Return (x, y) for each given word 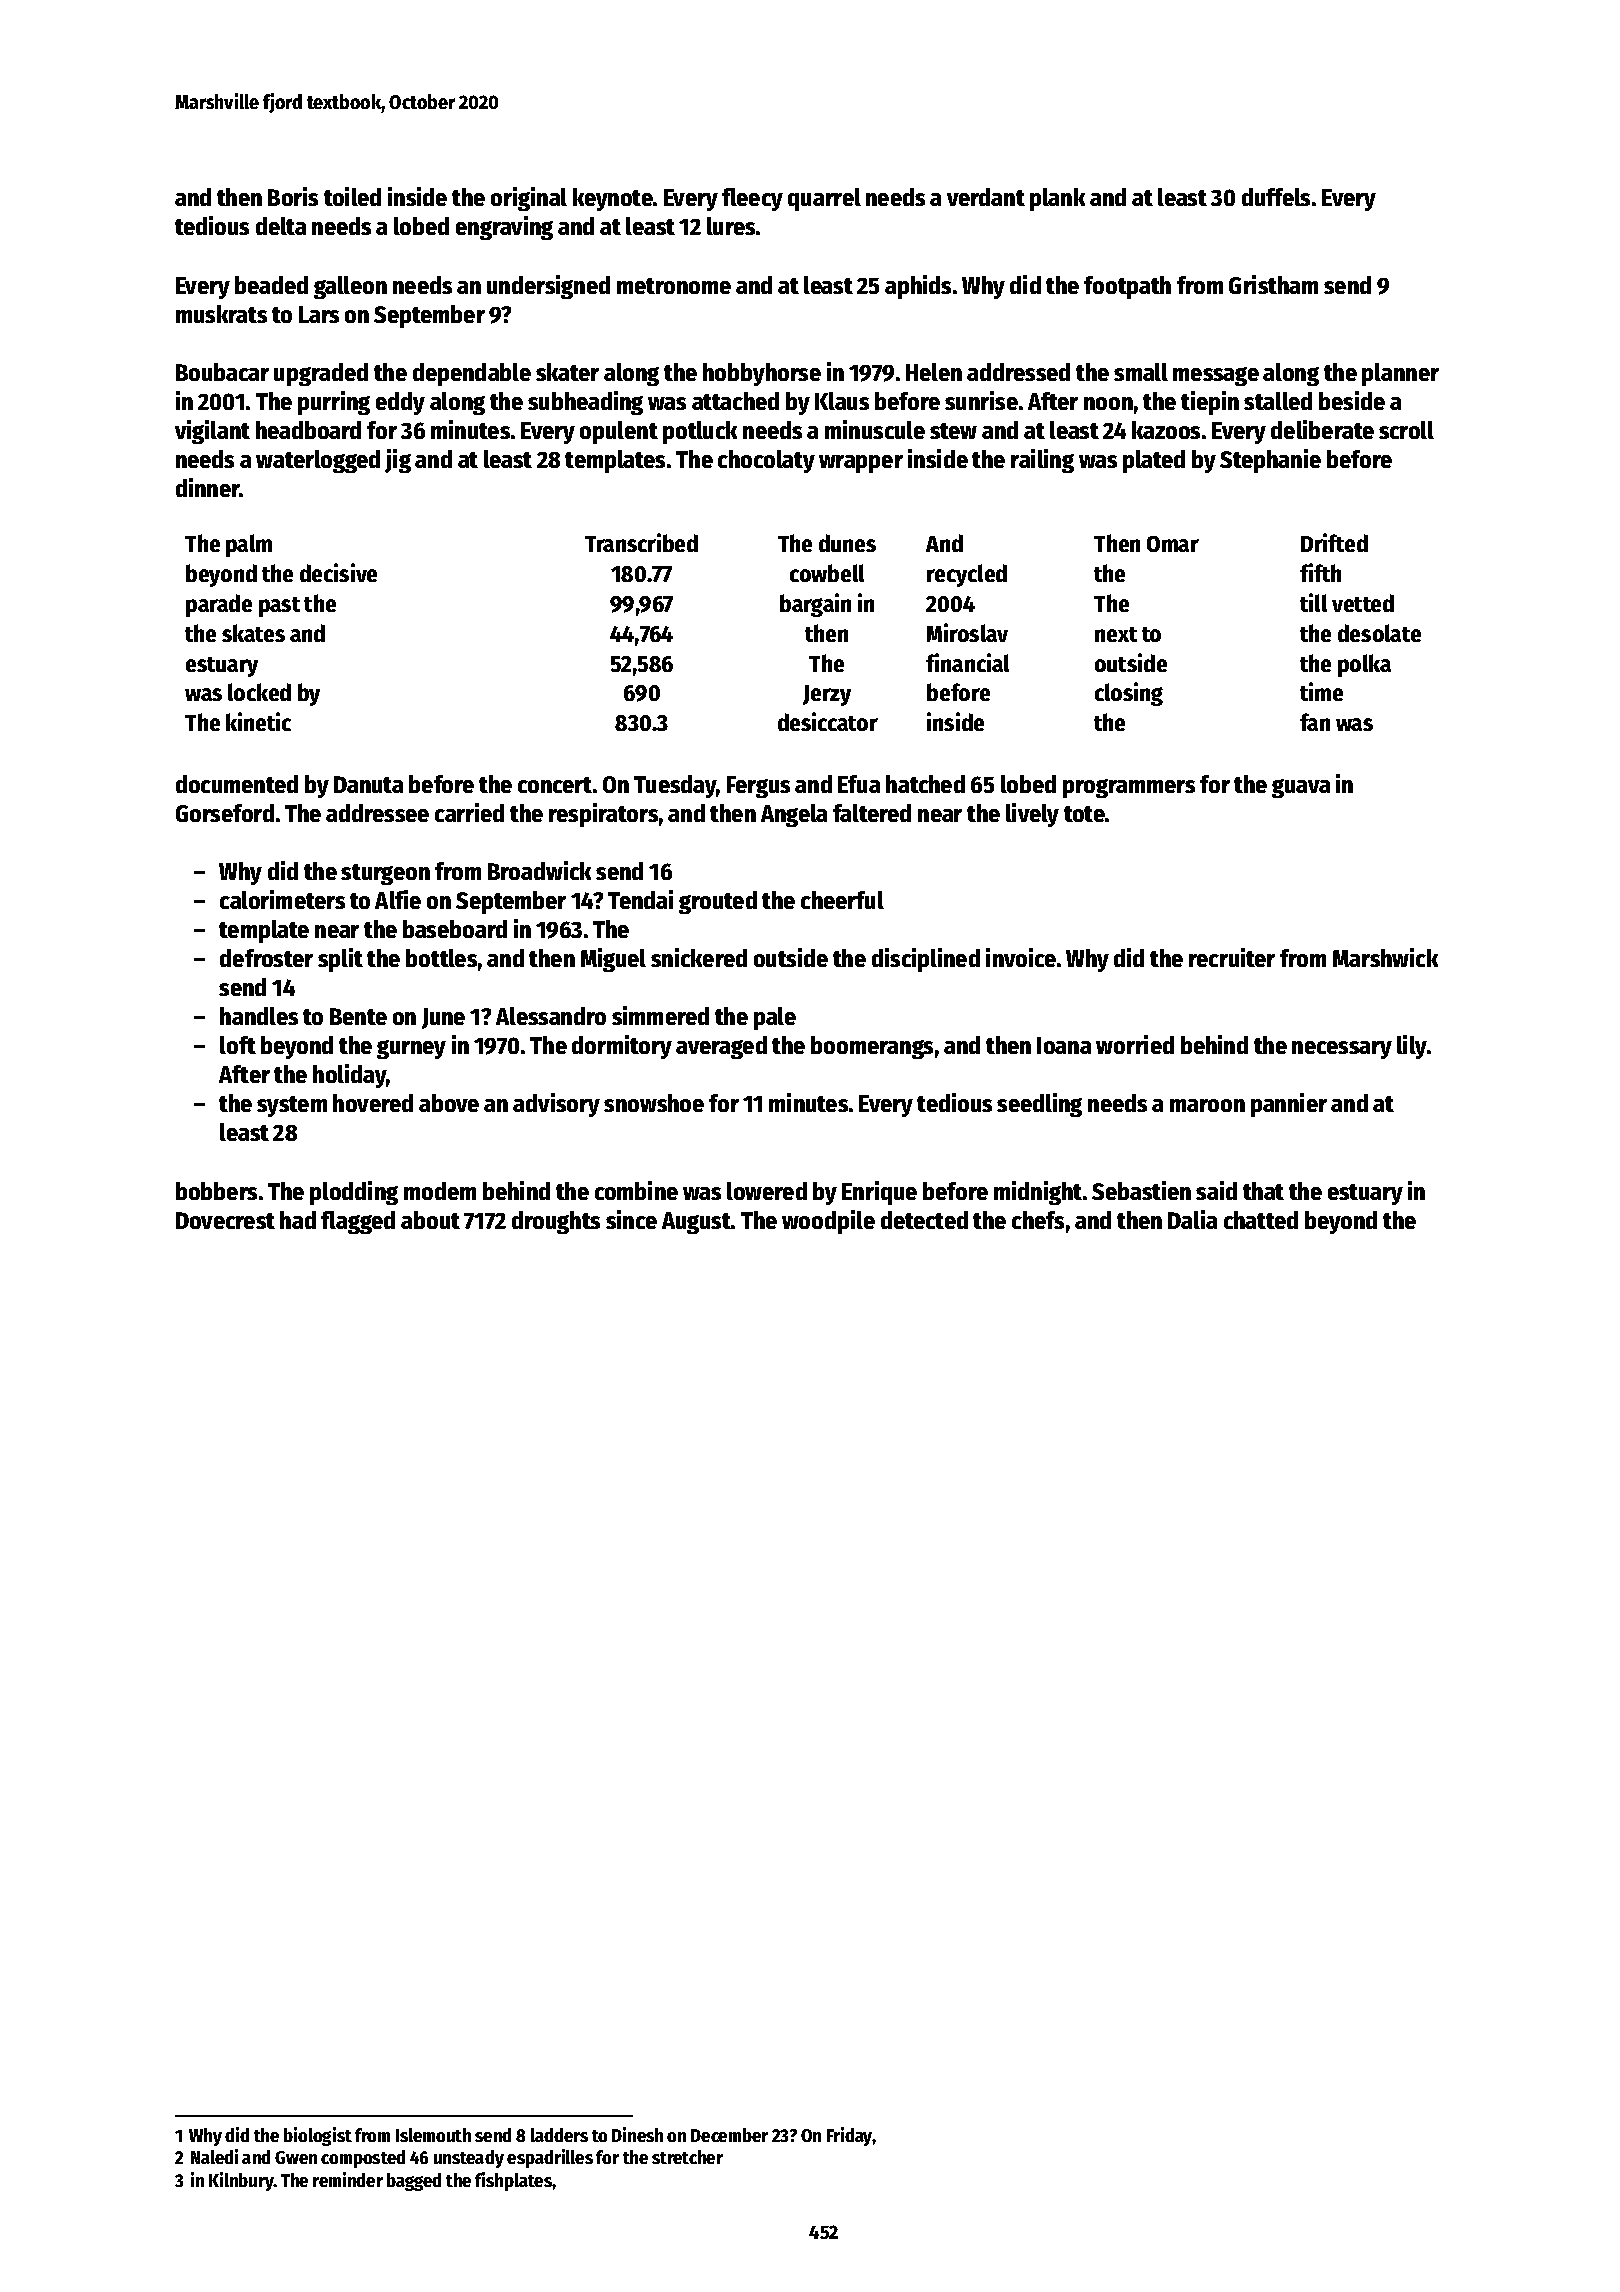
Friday (850, 2136)
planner (1400, 374)
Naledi (214, 2156)
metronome (674, 286)
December (729, 2135)
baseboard (455, 929)
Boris (293, 196)
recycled (967, 575)
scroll (1406, 430)
